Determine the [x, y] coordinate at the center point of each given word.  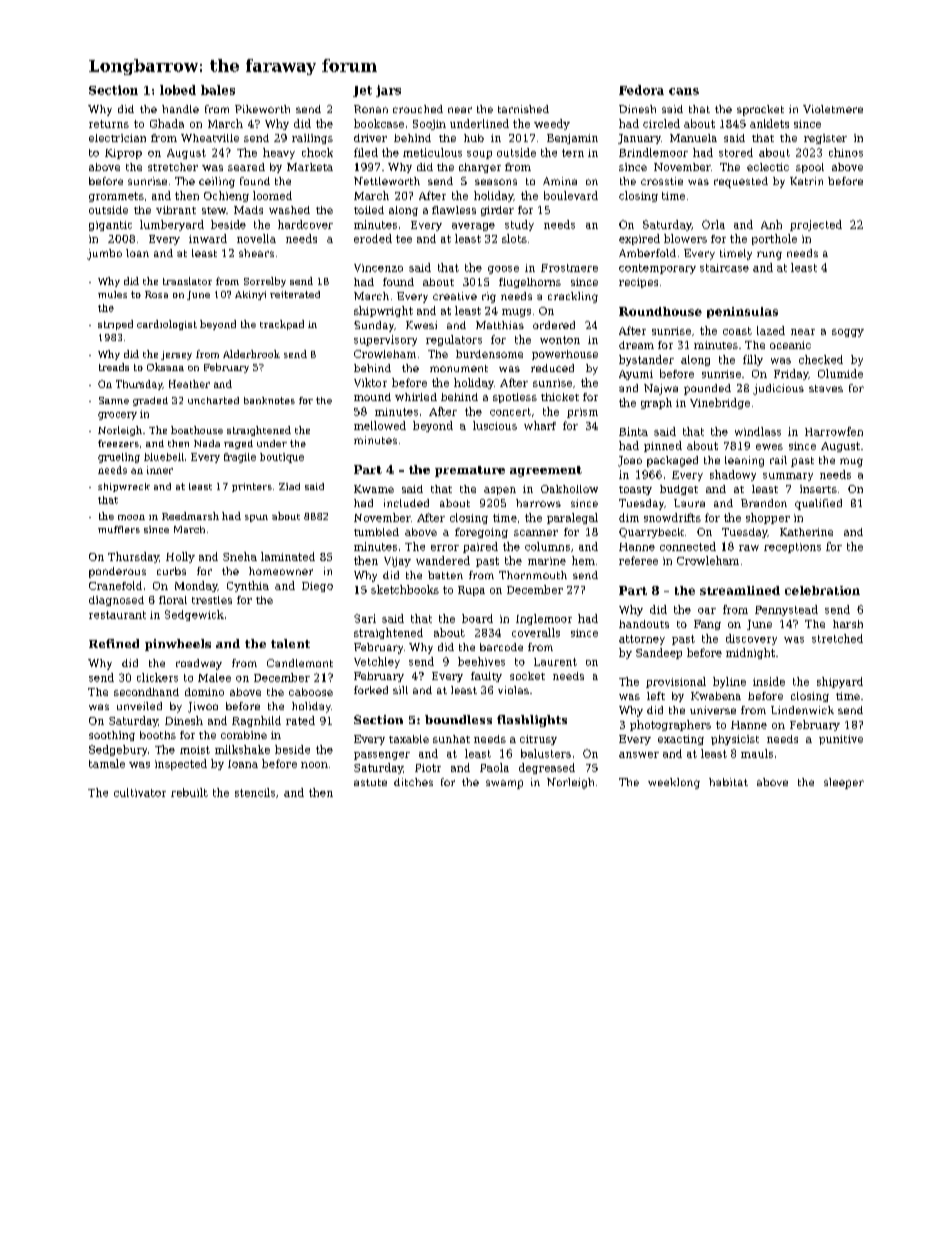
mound [372, 397]
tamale [107, 763]
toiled [369, 210]
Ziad [289, 486]
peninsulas [742, 312]
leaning [744, 461]
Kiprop [123, 154]
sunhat [451, 739]
